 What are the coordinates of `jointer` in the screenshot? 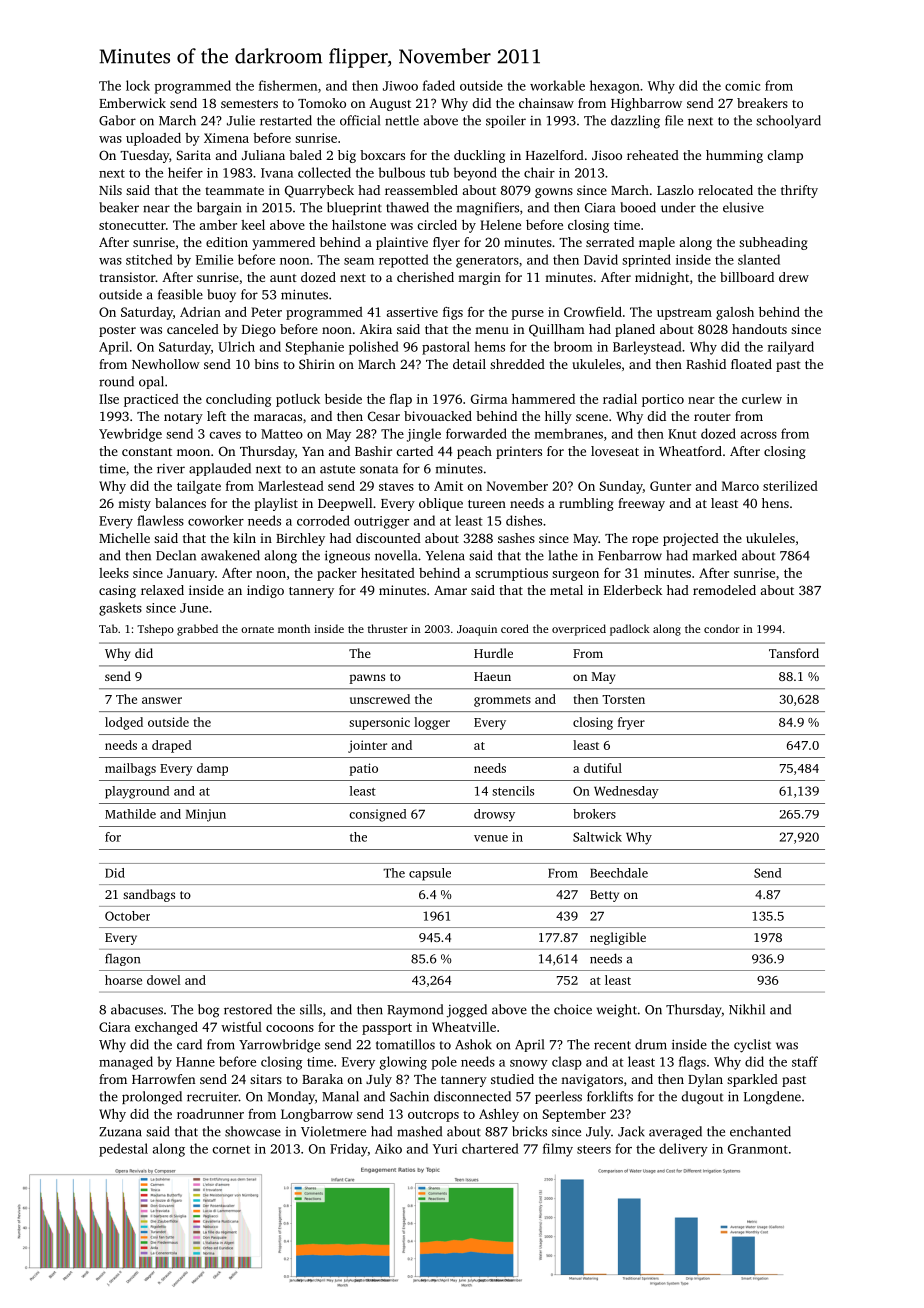 It's located at (367, 746).
